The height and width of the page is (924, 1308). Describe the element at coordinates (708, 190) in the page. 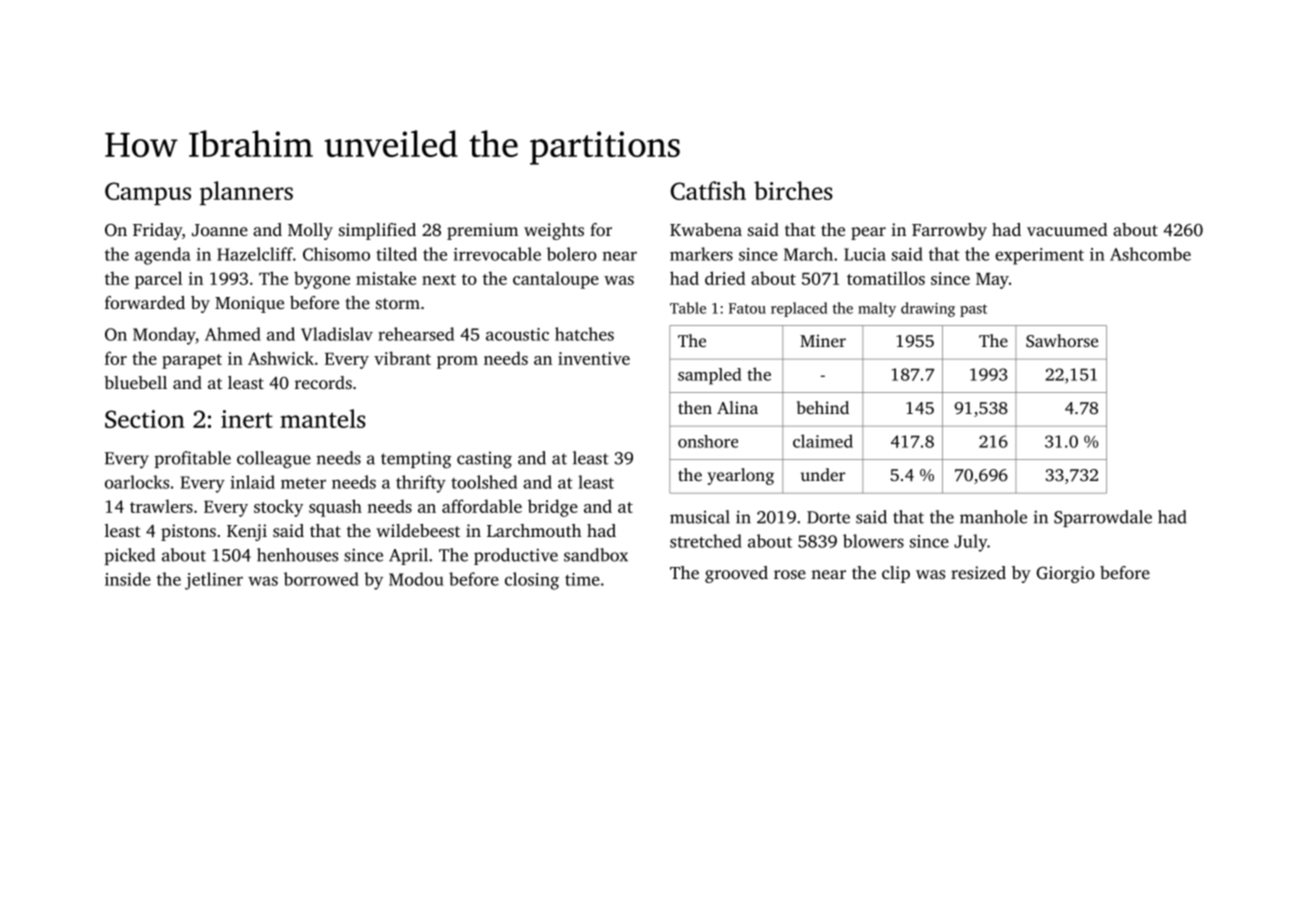

I see `Catfish` at that location.
